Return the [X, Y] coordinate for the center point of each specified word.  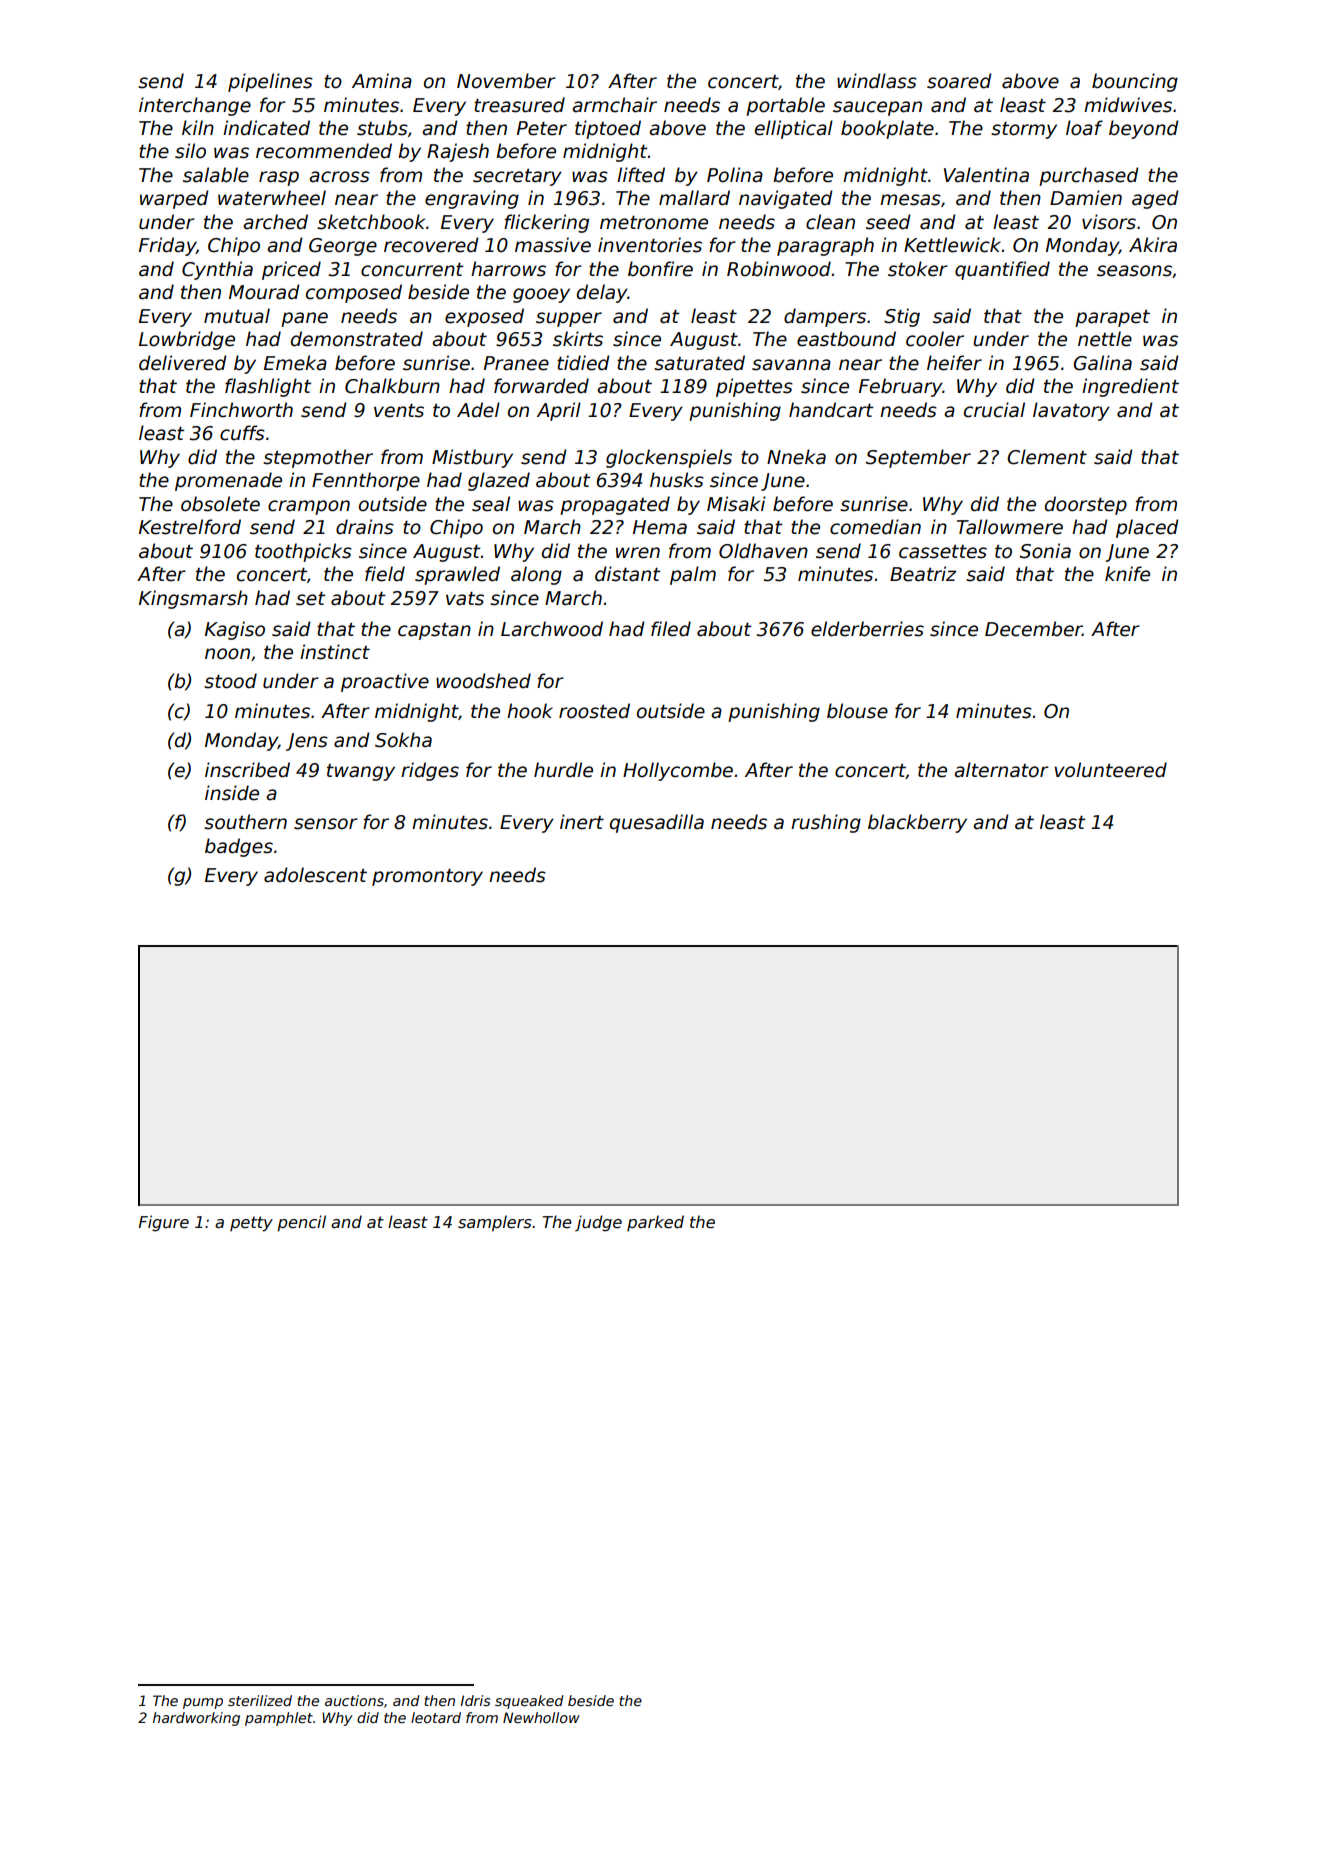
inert [582, 822]
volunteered [1110, 770]
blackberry [917, 823]
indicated [266, 128]
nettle [1105, 339]
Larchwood [552, 629]
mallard [694, 198]
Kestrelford [190, 527]
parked [655, 1223]
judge [598, 1223]
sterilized [260, 1700]
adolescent [315, 875]
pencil [301, 1223]
